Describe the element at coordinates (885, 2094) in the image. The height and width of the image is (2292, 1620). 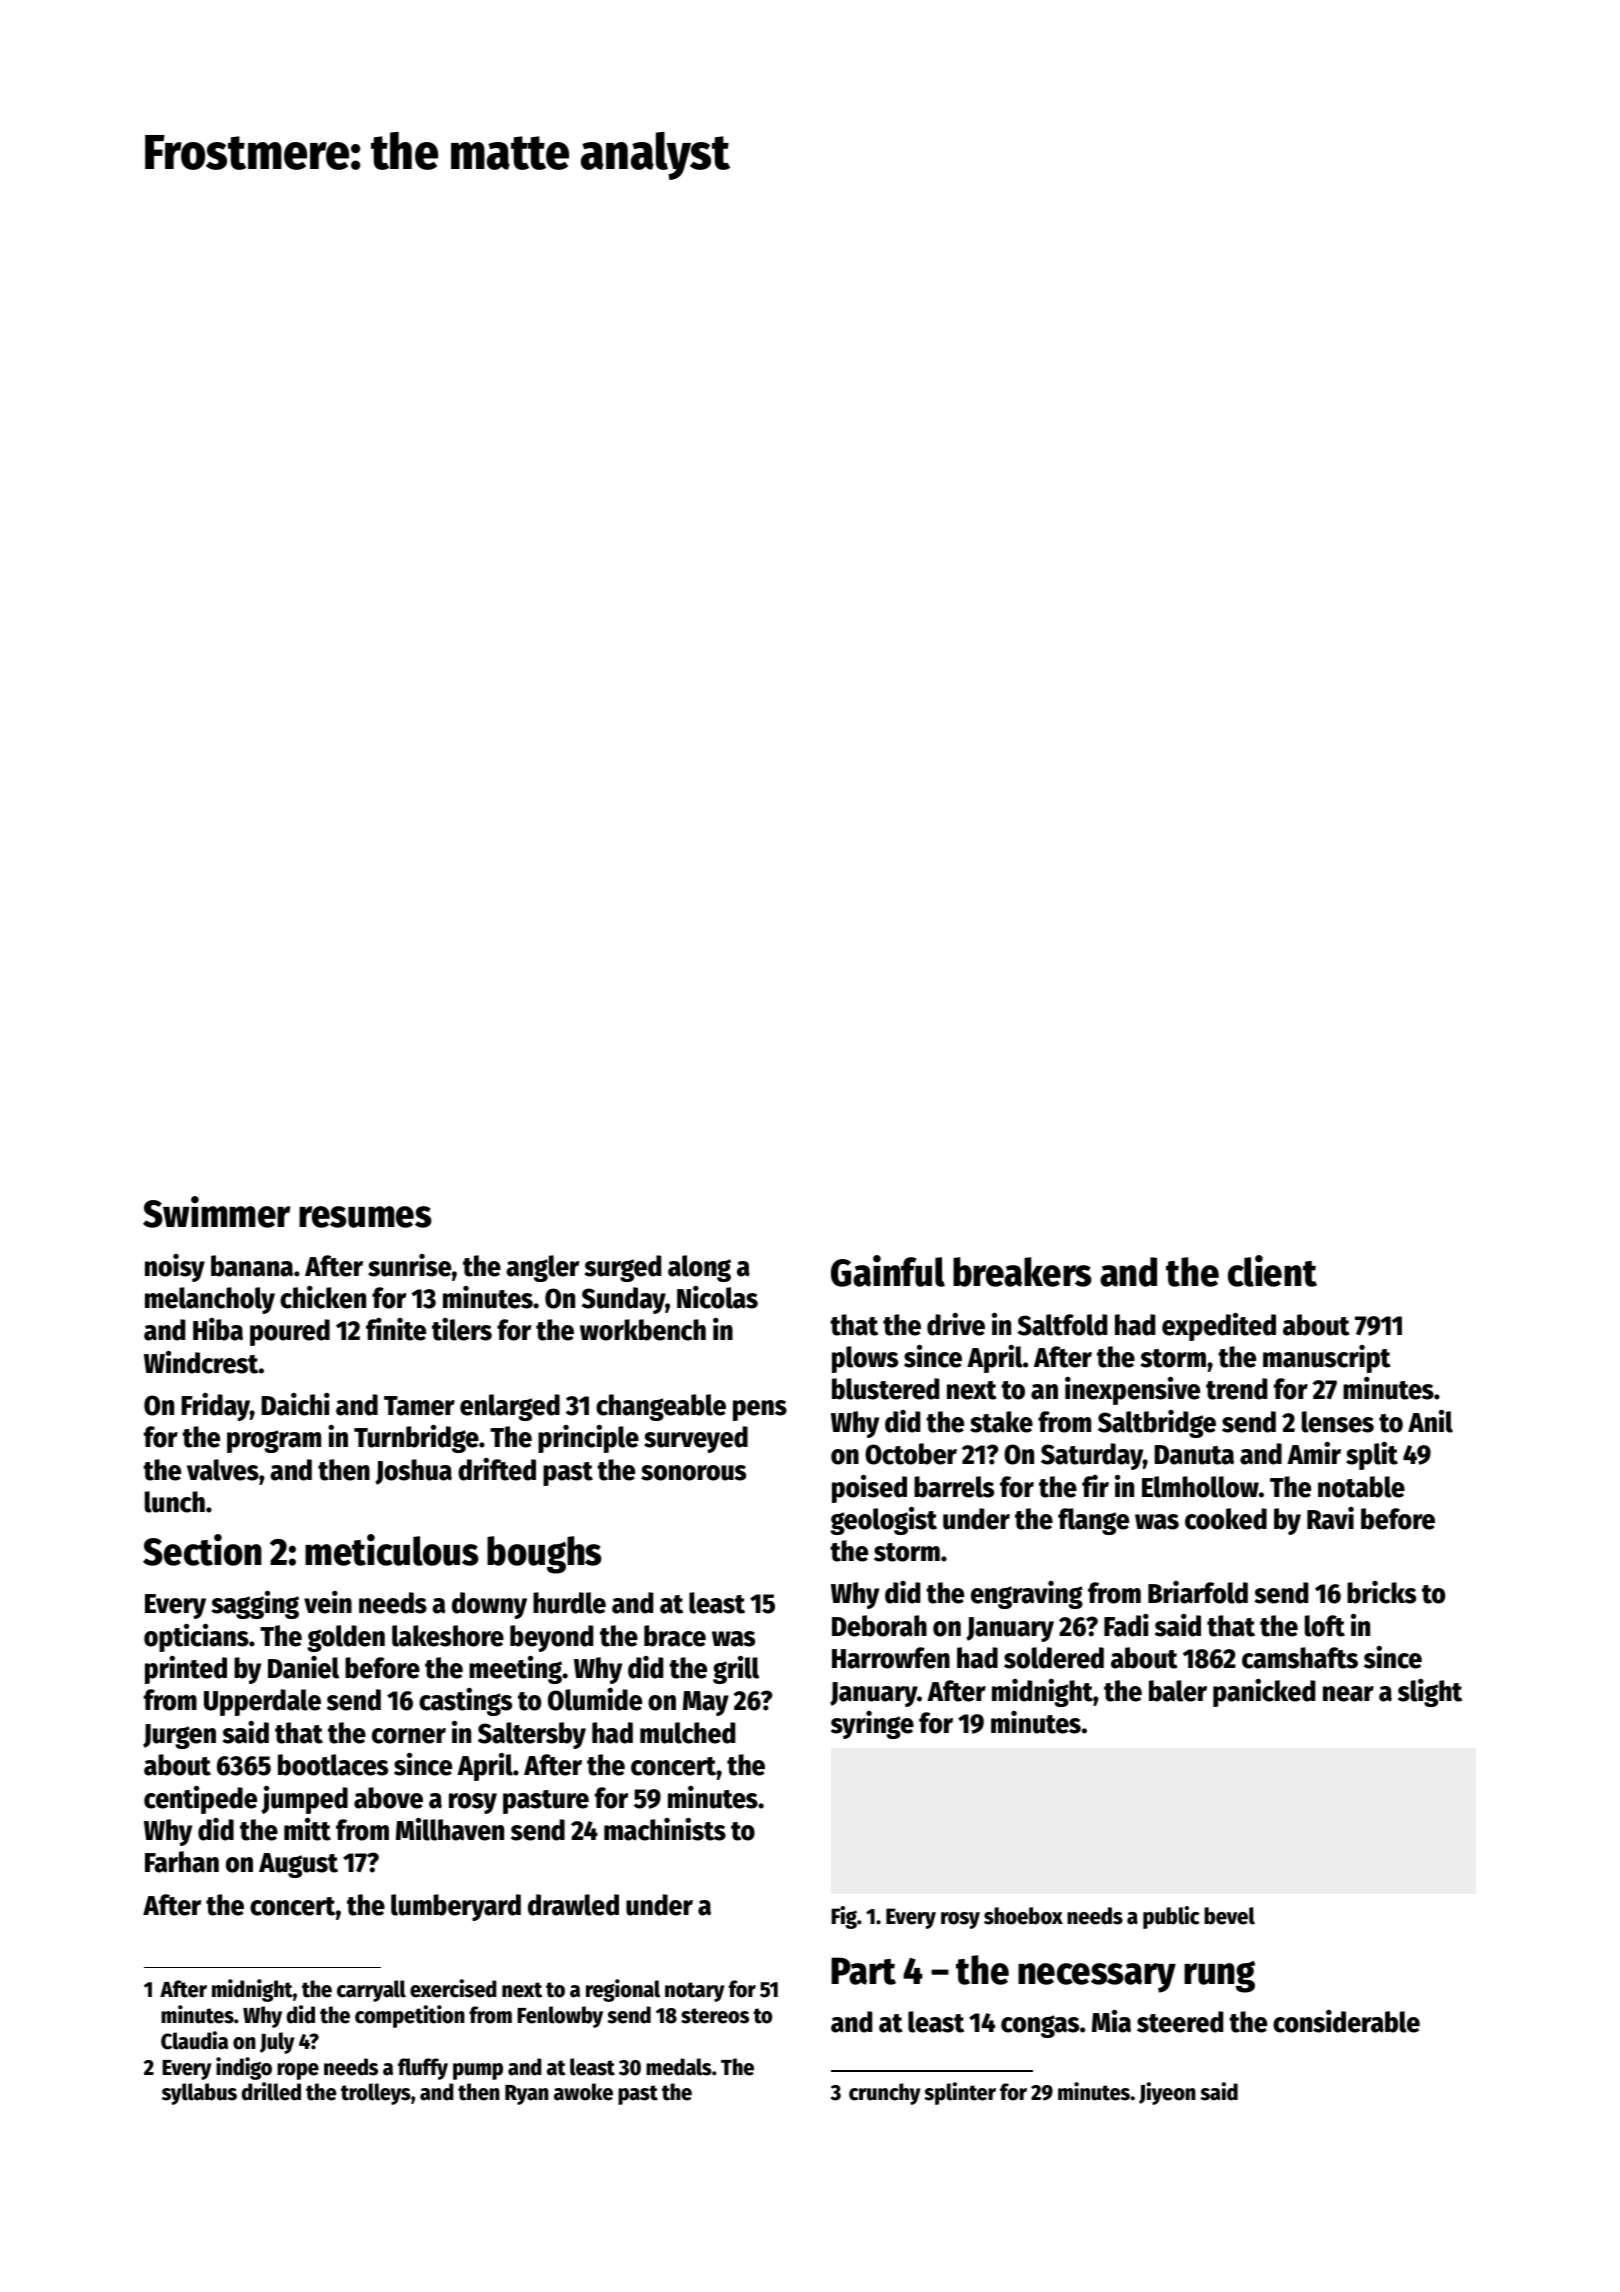
I see `crunchy` at that location.
